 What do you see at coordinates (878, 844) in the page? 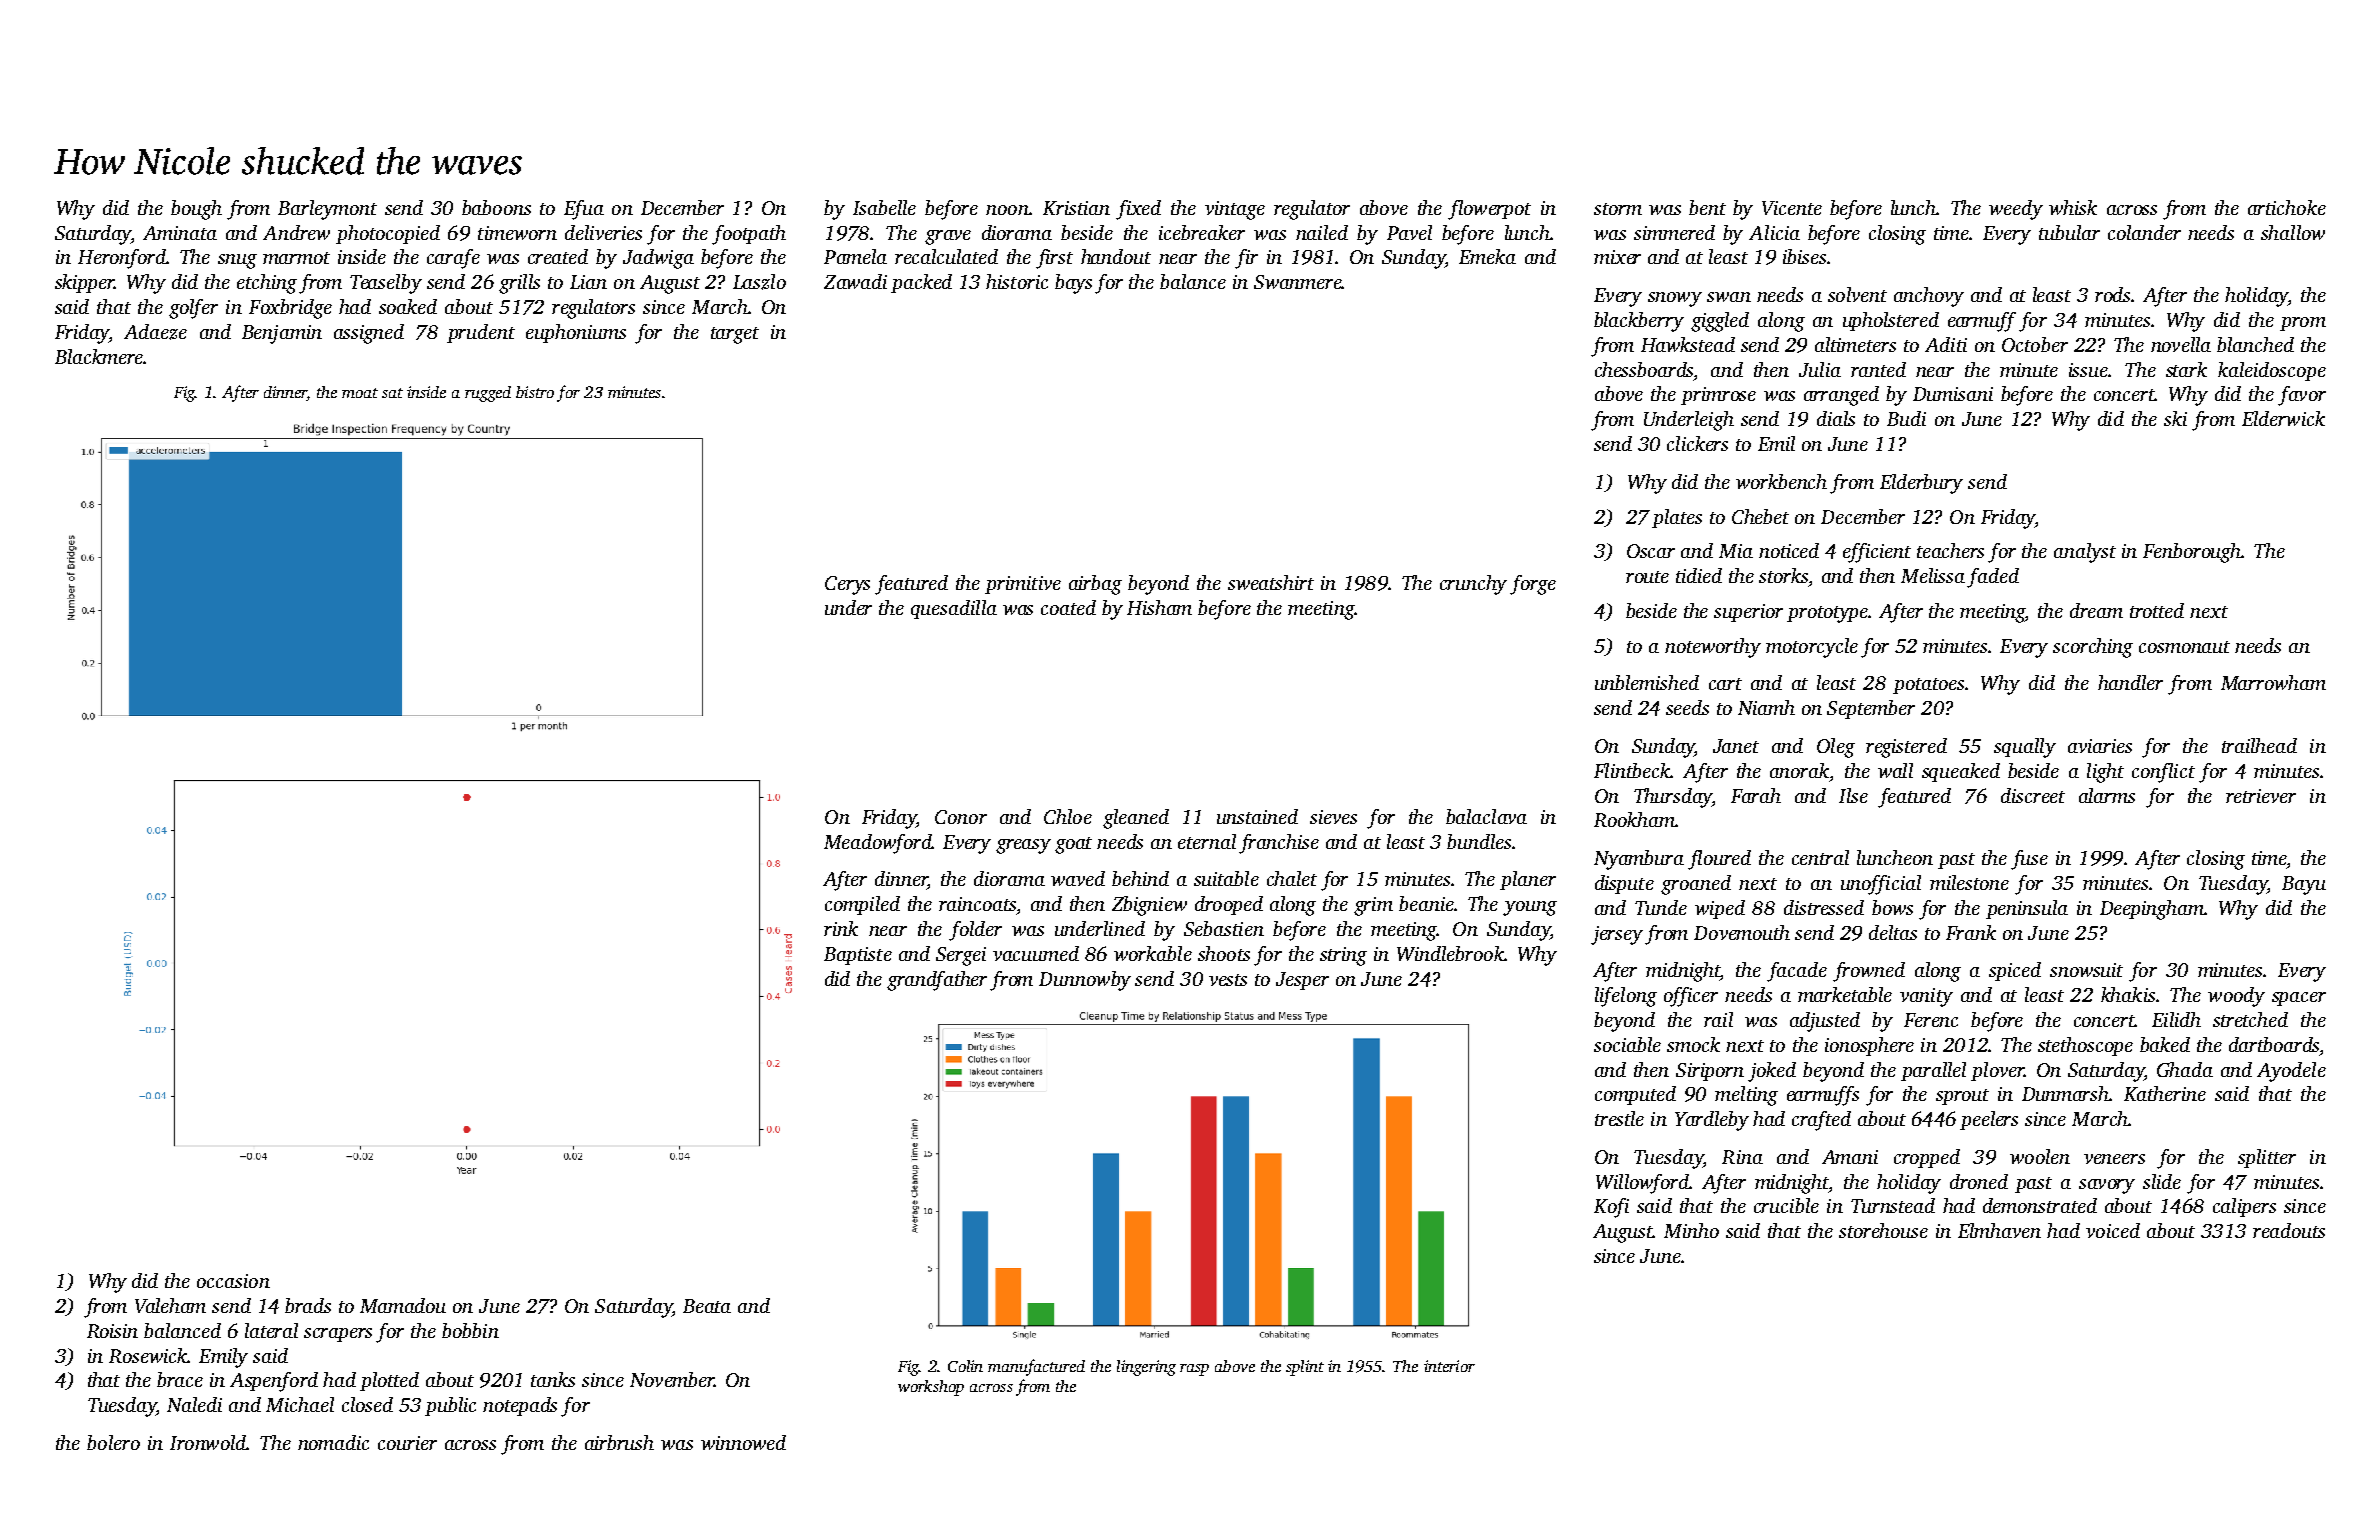
I see `Meadowford` at bounding box center [878, 844].
